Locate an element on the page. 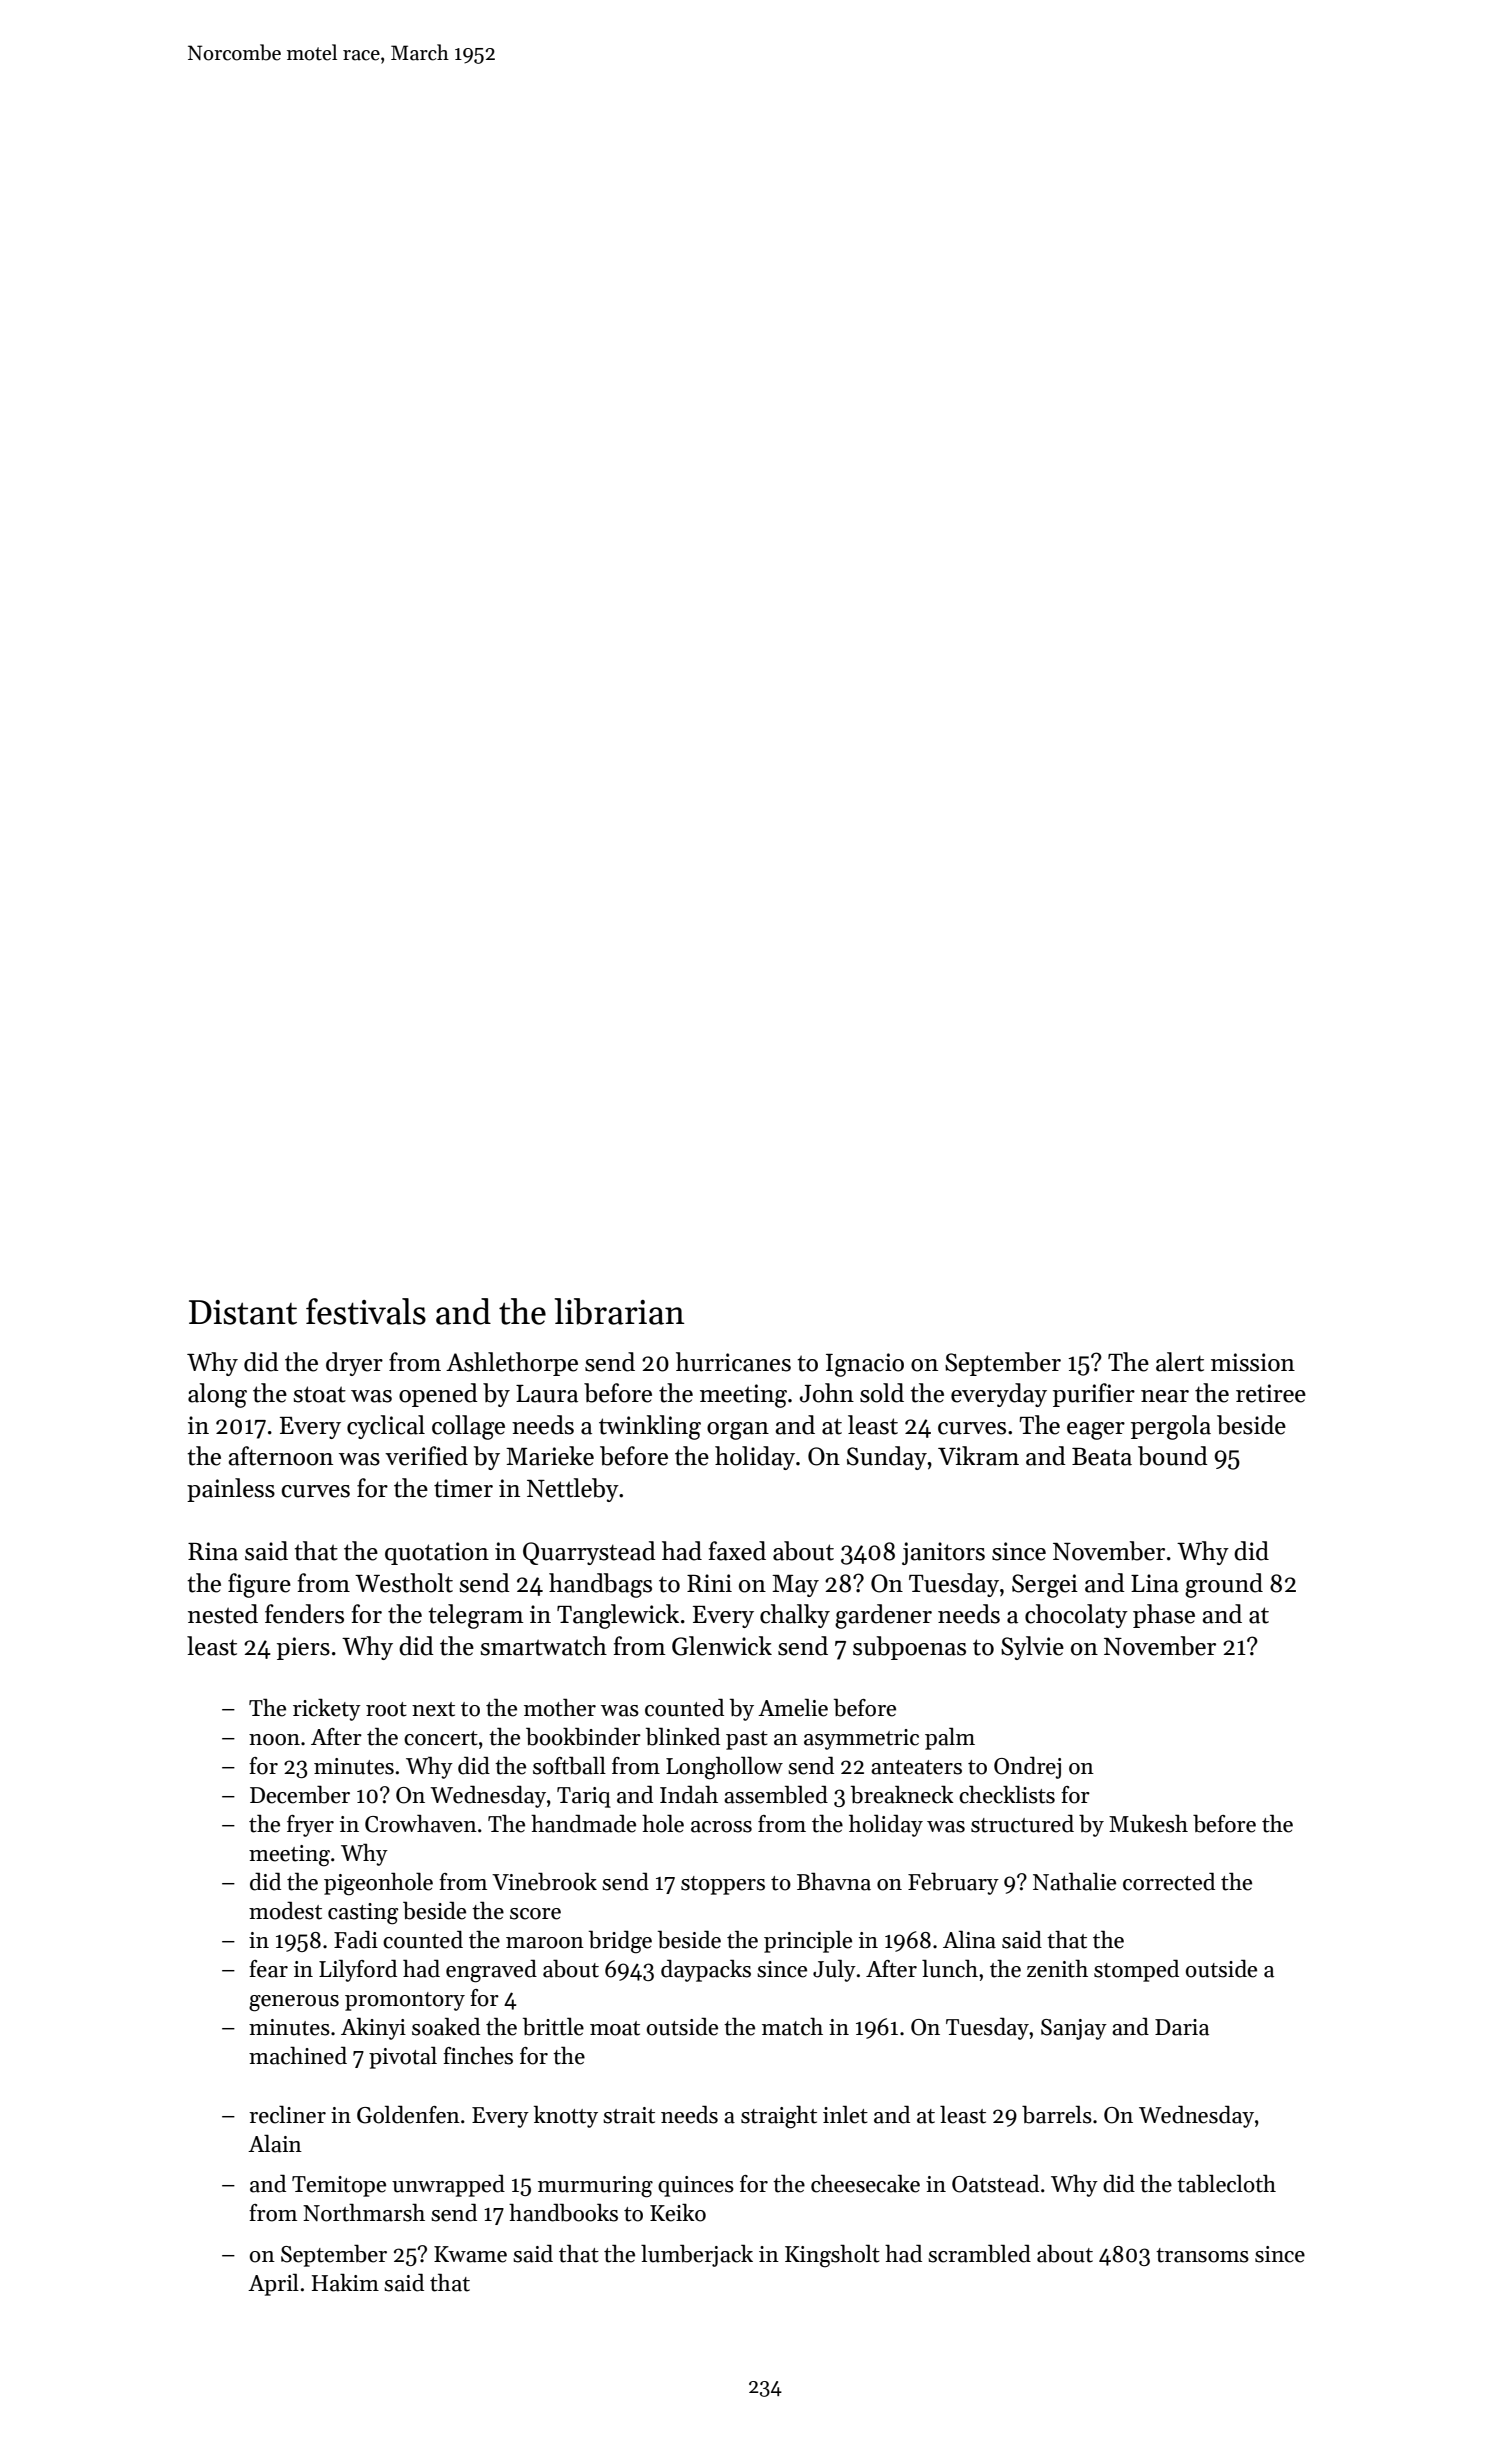  handbags is located at coordinates (600, 1585).
